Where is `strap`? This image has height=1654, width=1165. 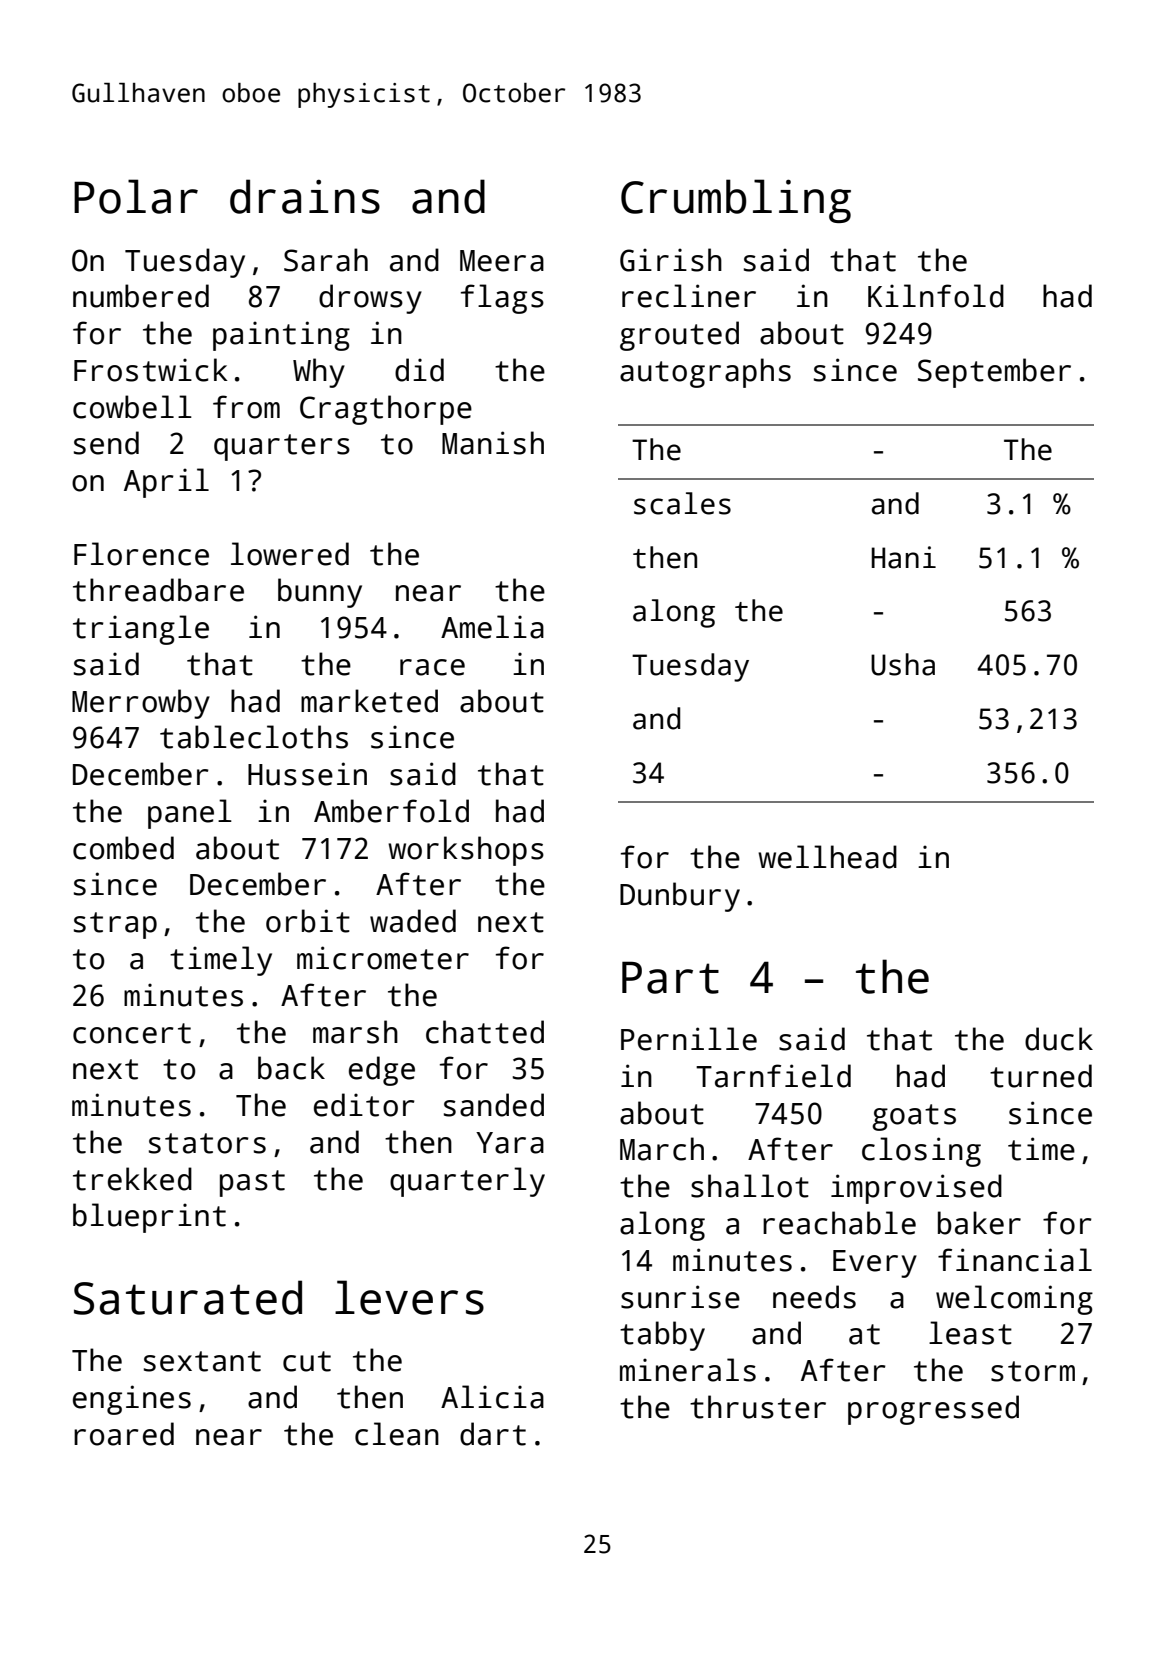
strap is located at coordinates (115, 925).
